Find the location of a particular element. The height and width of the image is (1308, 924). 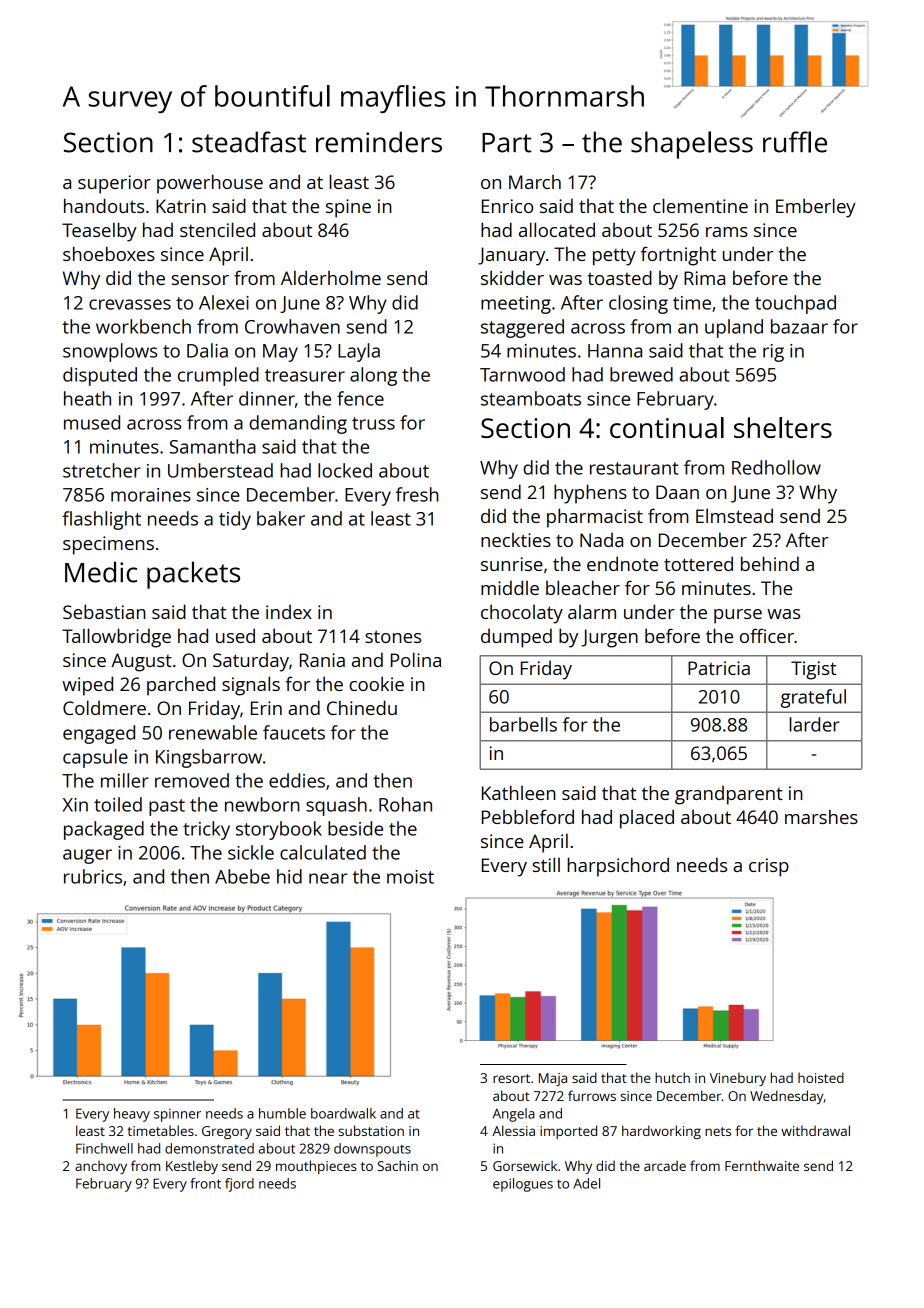

superior is located at coordinates (114, 184).
